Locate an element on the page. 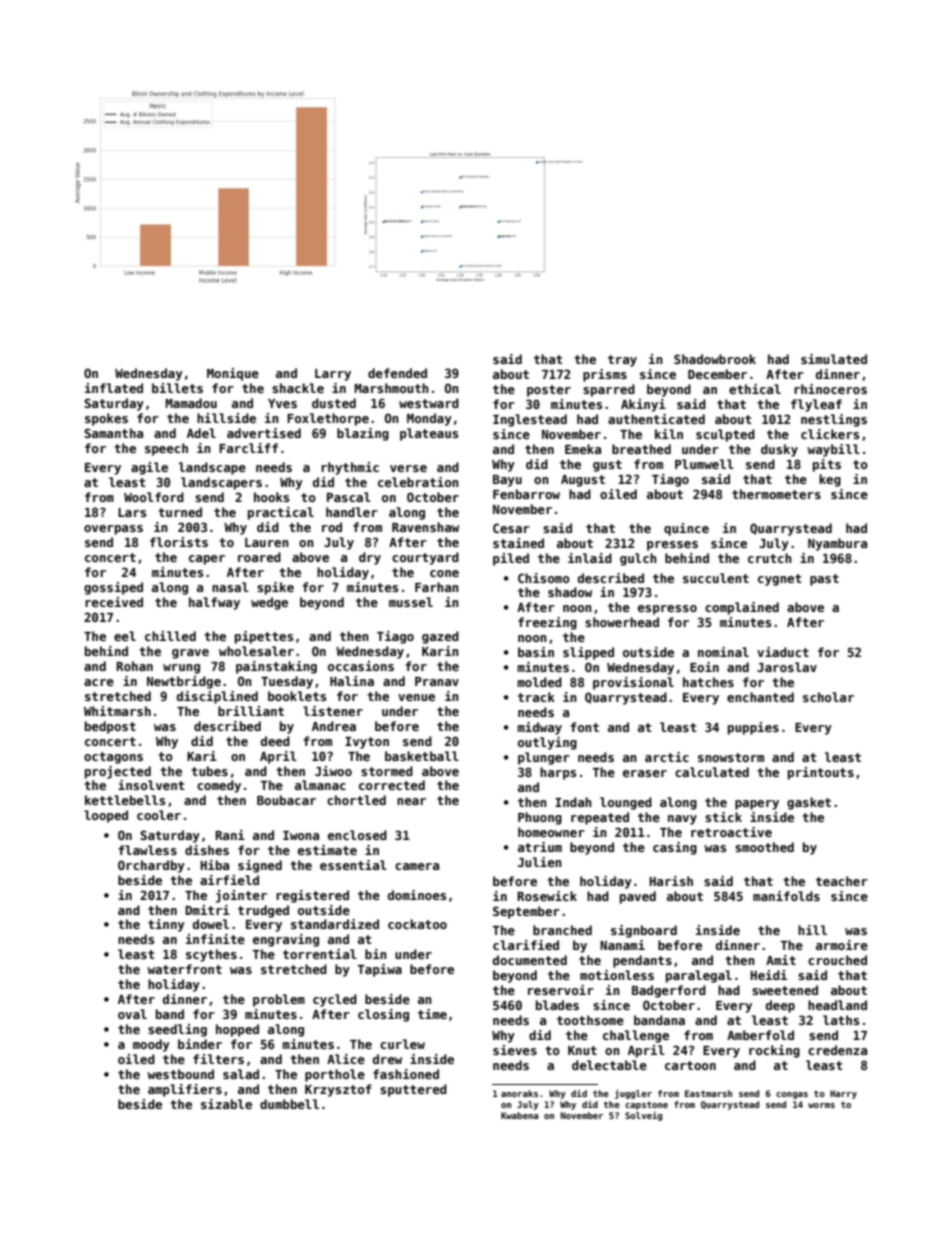 The image size is (952, 1233). Tapiwa is located at coordinates (380, 970).
